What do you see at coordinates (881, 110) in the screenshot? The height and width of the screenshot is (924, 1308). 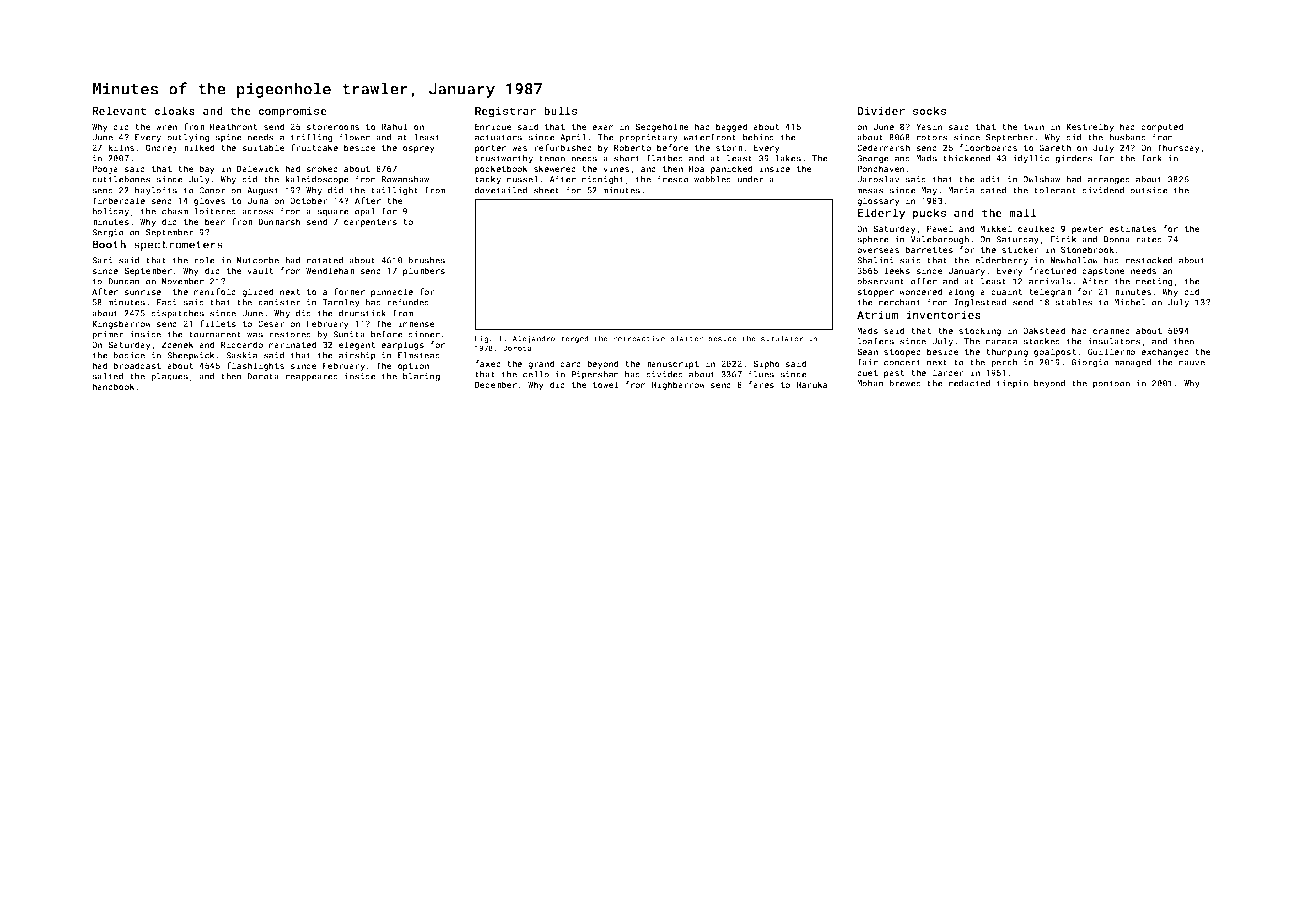 I see `Divider` at bounding box center [881, 110].
